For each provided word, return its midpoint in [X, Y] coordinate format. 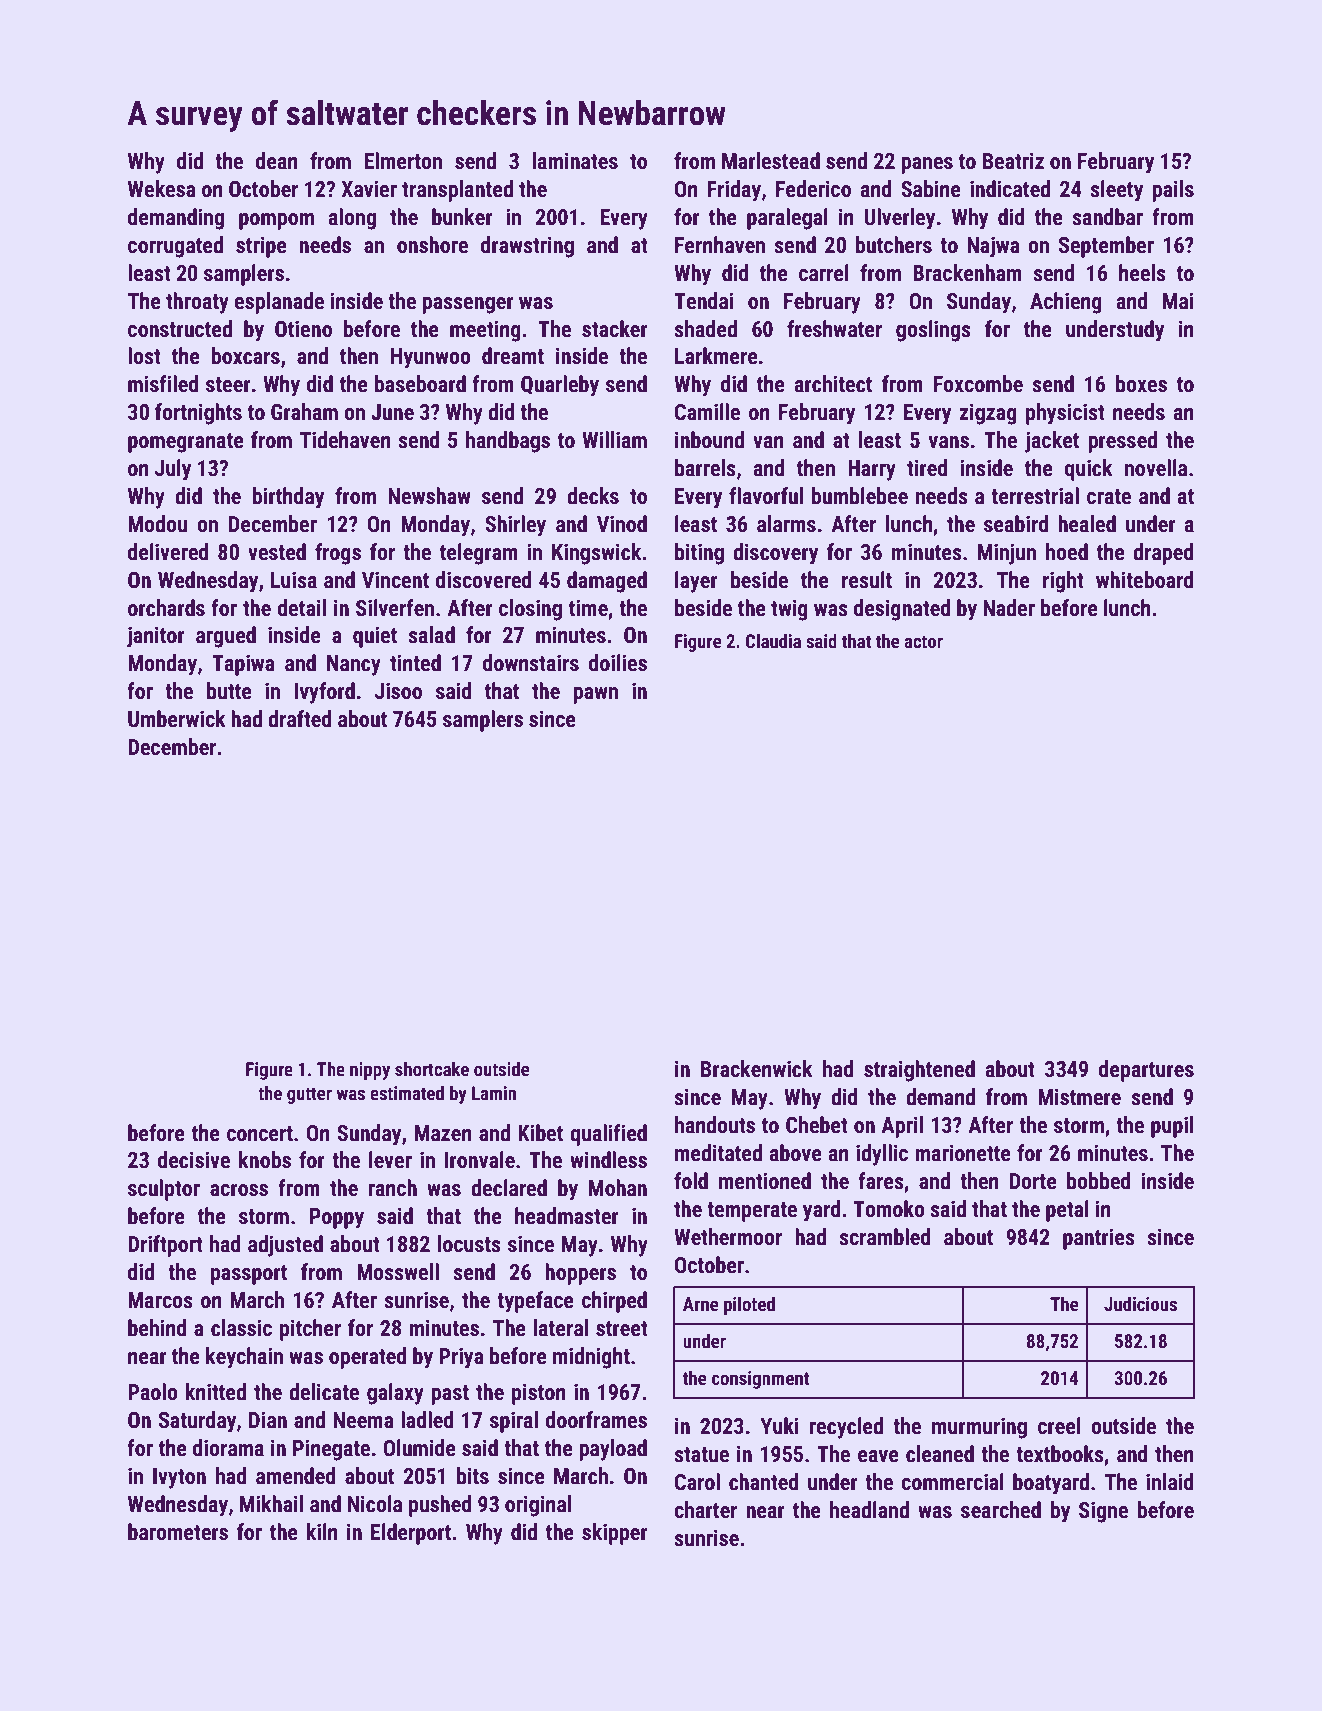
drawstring [527, 247]
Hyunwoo [431, 358]
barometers [178, 1532]
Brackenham [967, 273]
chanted [764, 1482]
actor [923, 641]
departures [1146, 1071]
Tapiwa [243, 665]
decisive [194, 1160]
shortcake [432, 1069]
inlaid [1170, 1482]
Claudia [773, 641]
